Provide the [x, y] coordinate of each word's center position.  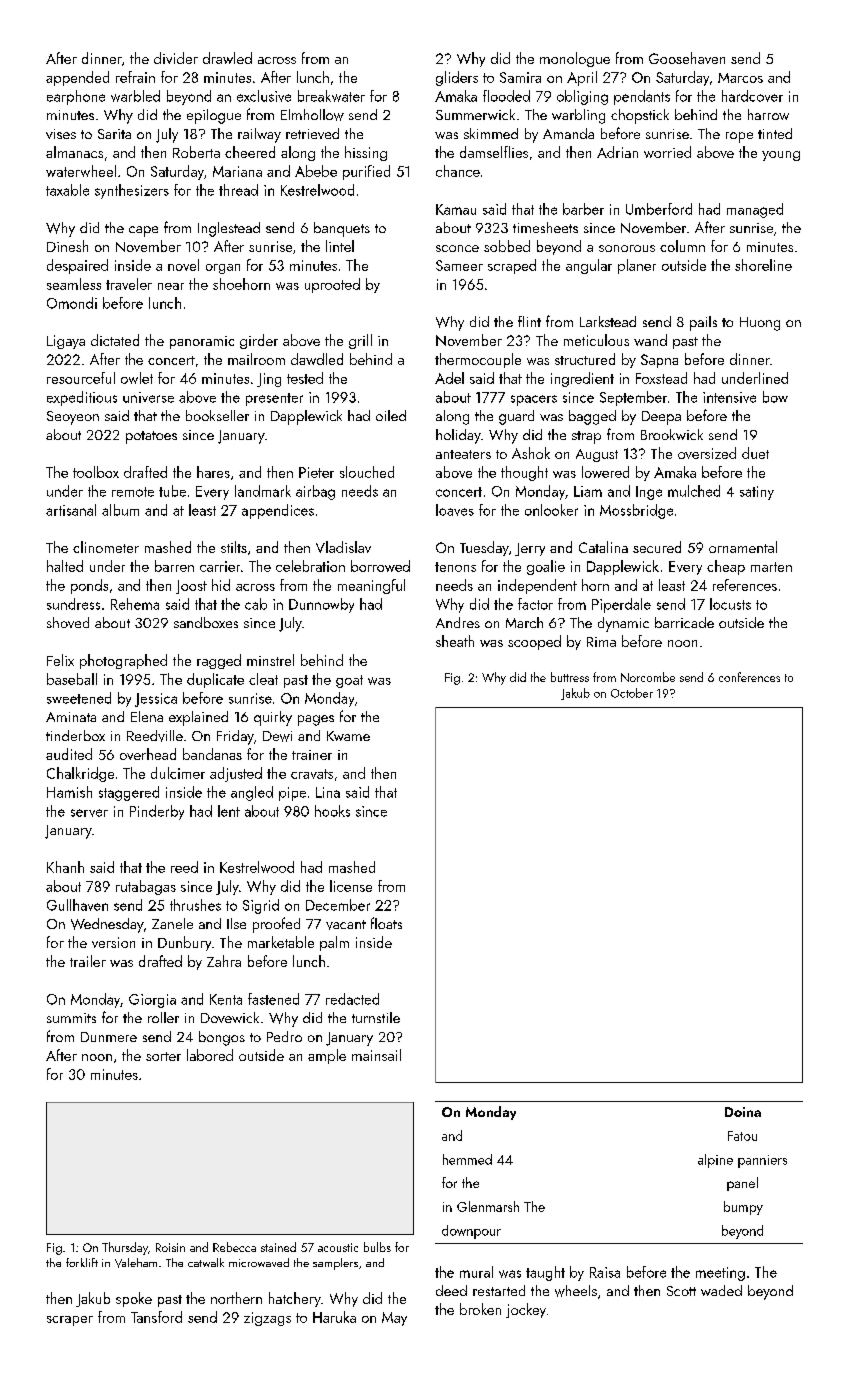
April [582, 78]
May [394, 1319]
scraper [70, 1321]
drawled [227, 58]
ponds [89, 586]
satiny [757, 493]
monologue [575, 59]
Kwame [348, 736]
